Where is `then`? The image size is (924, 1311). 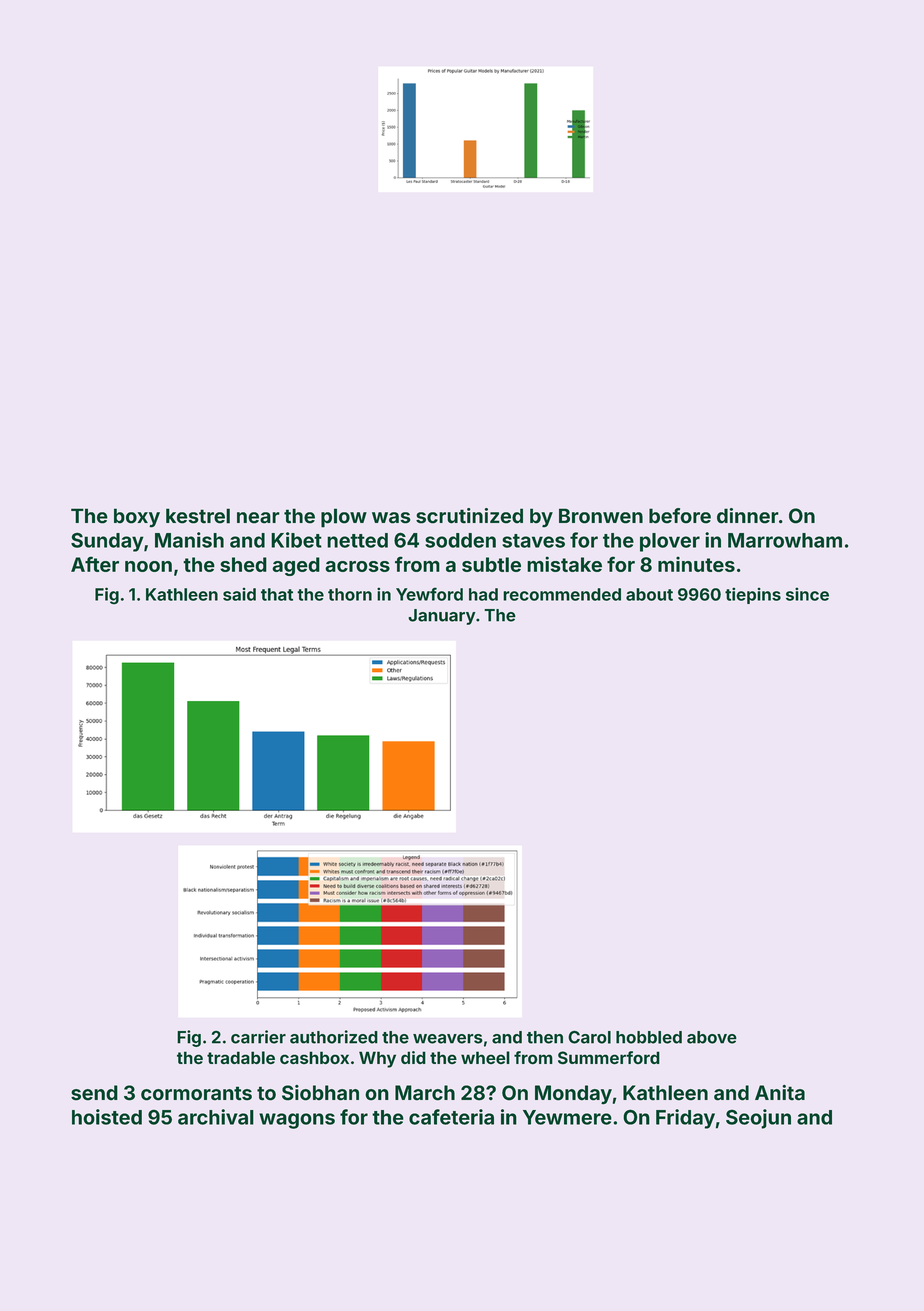 then is located at coordinates (545, 1037).
